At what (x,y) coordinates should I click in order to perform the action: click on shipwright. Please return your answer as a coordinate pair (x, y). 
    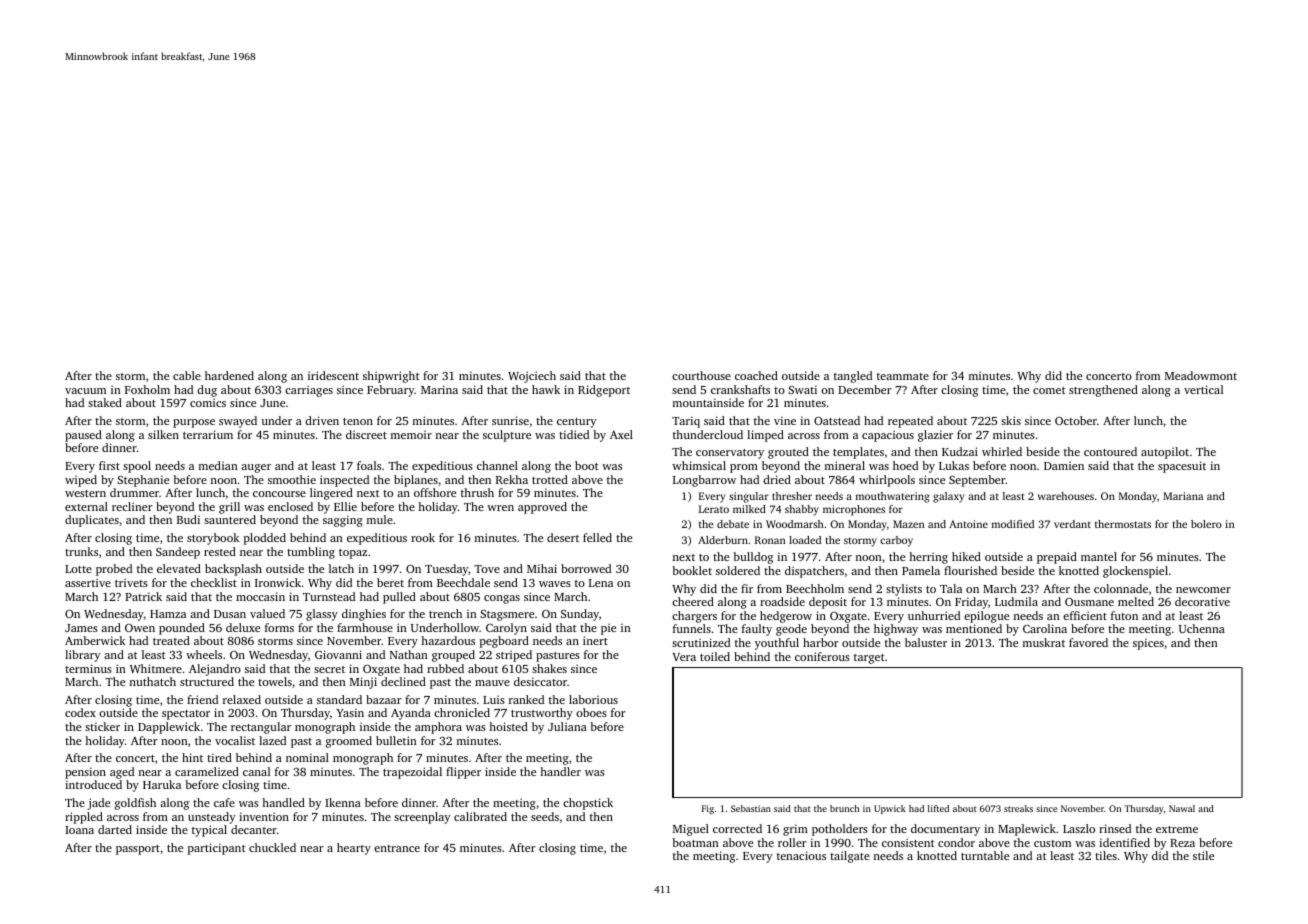
    Looking at the image, I should click on (391, 377).
